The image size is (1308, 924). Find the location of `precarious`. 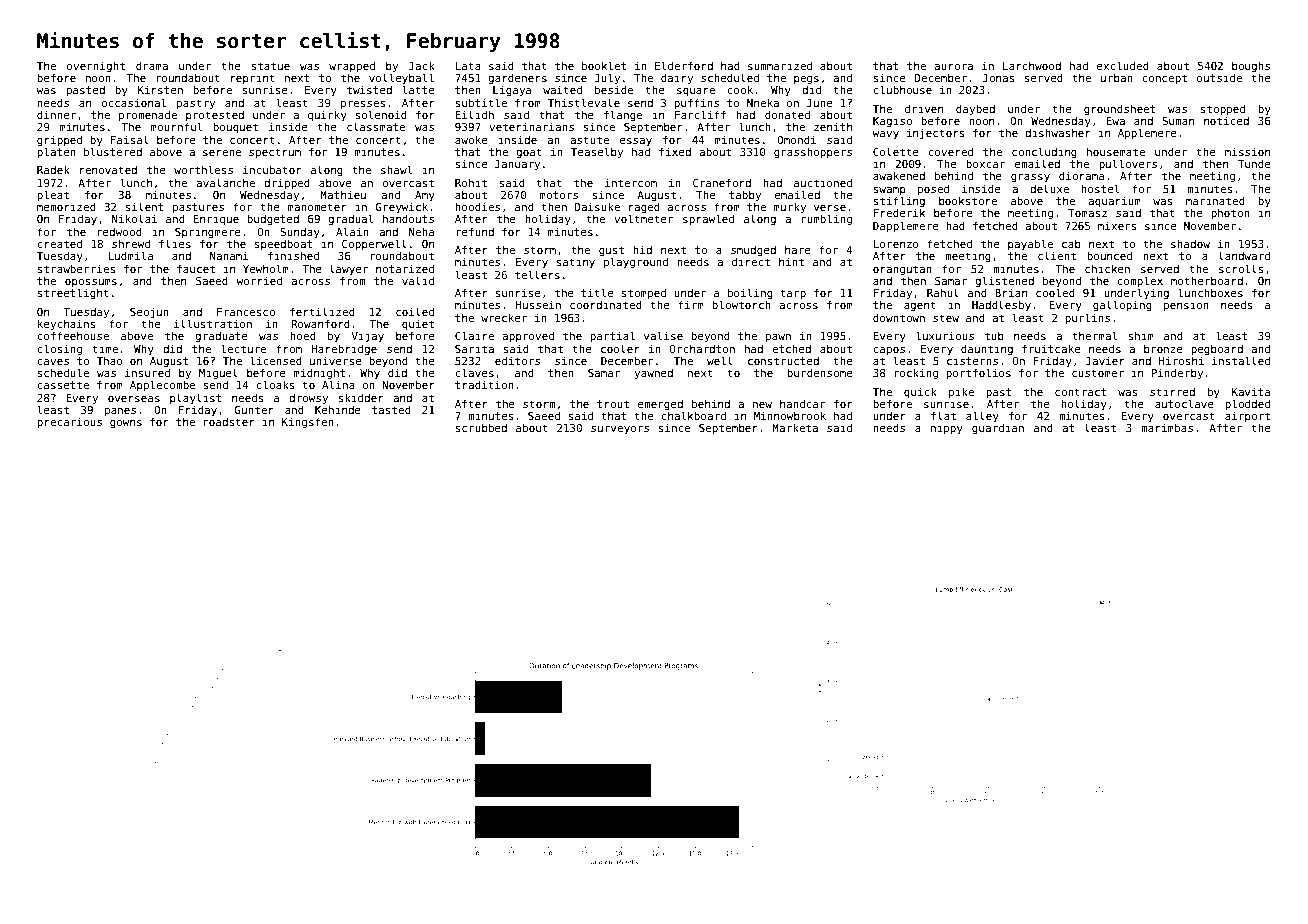

precarious is located at coordinates (69, 422).
